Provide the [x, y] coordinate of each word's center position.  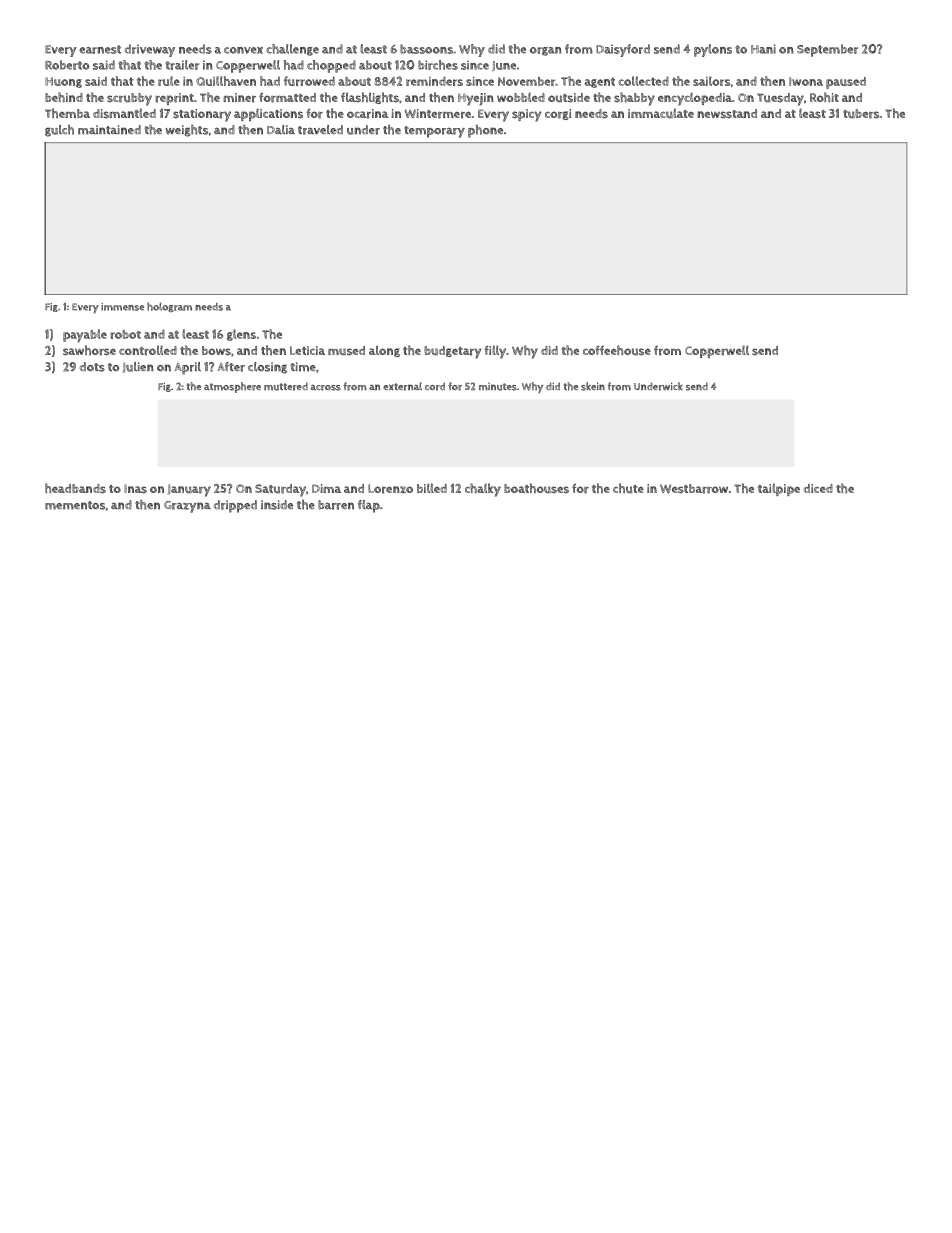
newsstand [727, 113]
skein [593, 386]
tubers [861, 114]
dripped [235, 506]
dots [92, 367]
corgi [558, 114]
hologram [169, 307]
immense [122, 307]
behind [64, 97]
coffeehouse [617, 350]
